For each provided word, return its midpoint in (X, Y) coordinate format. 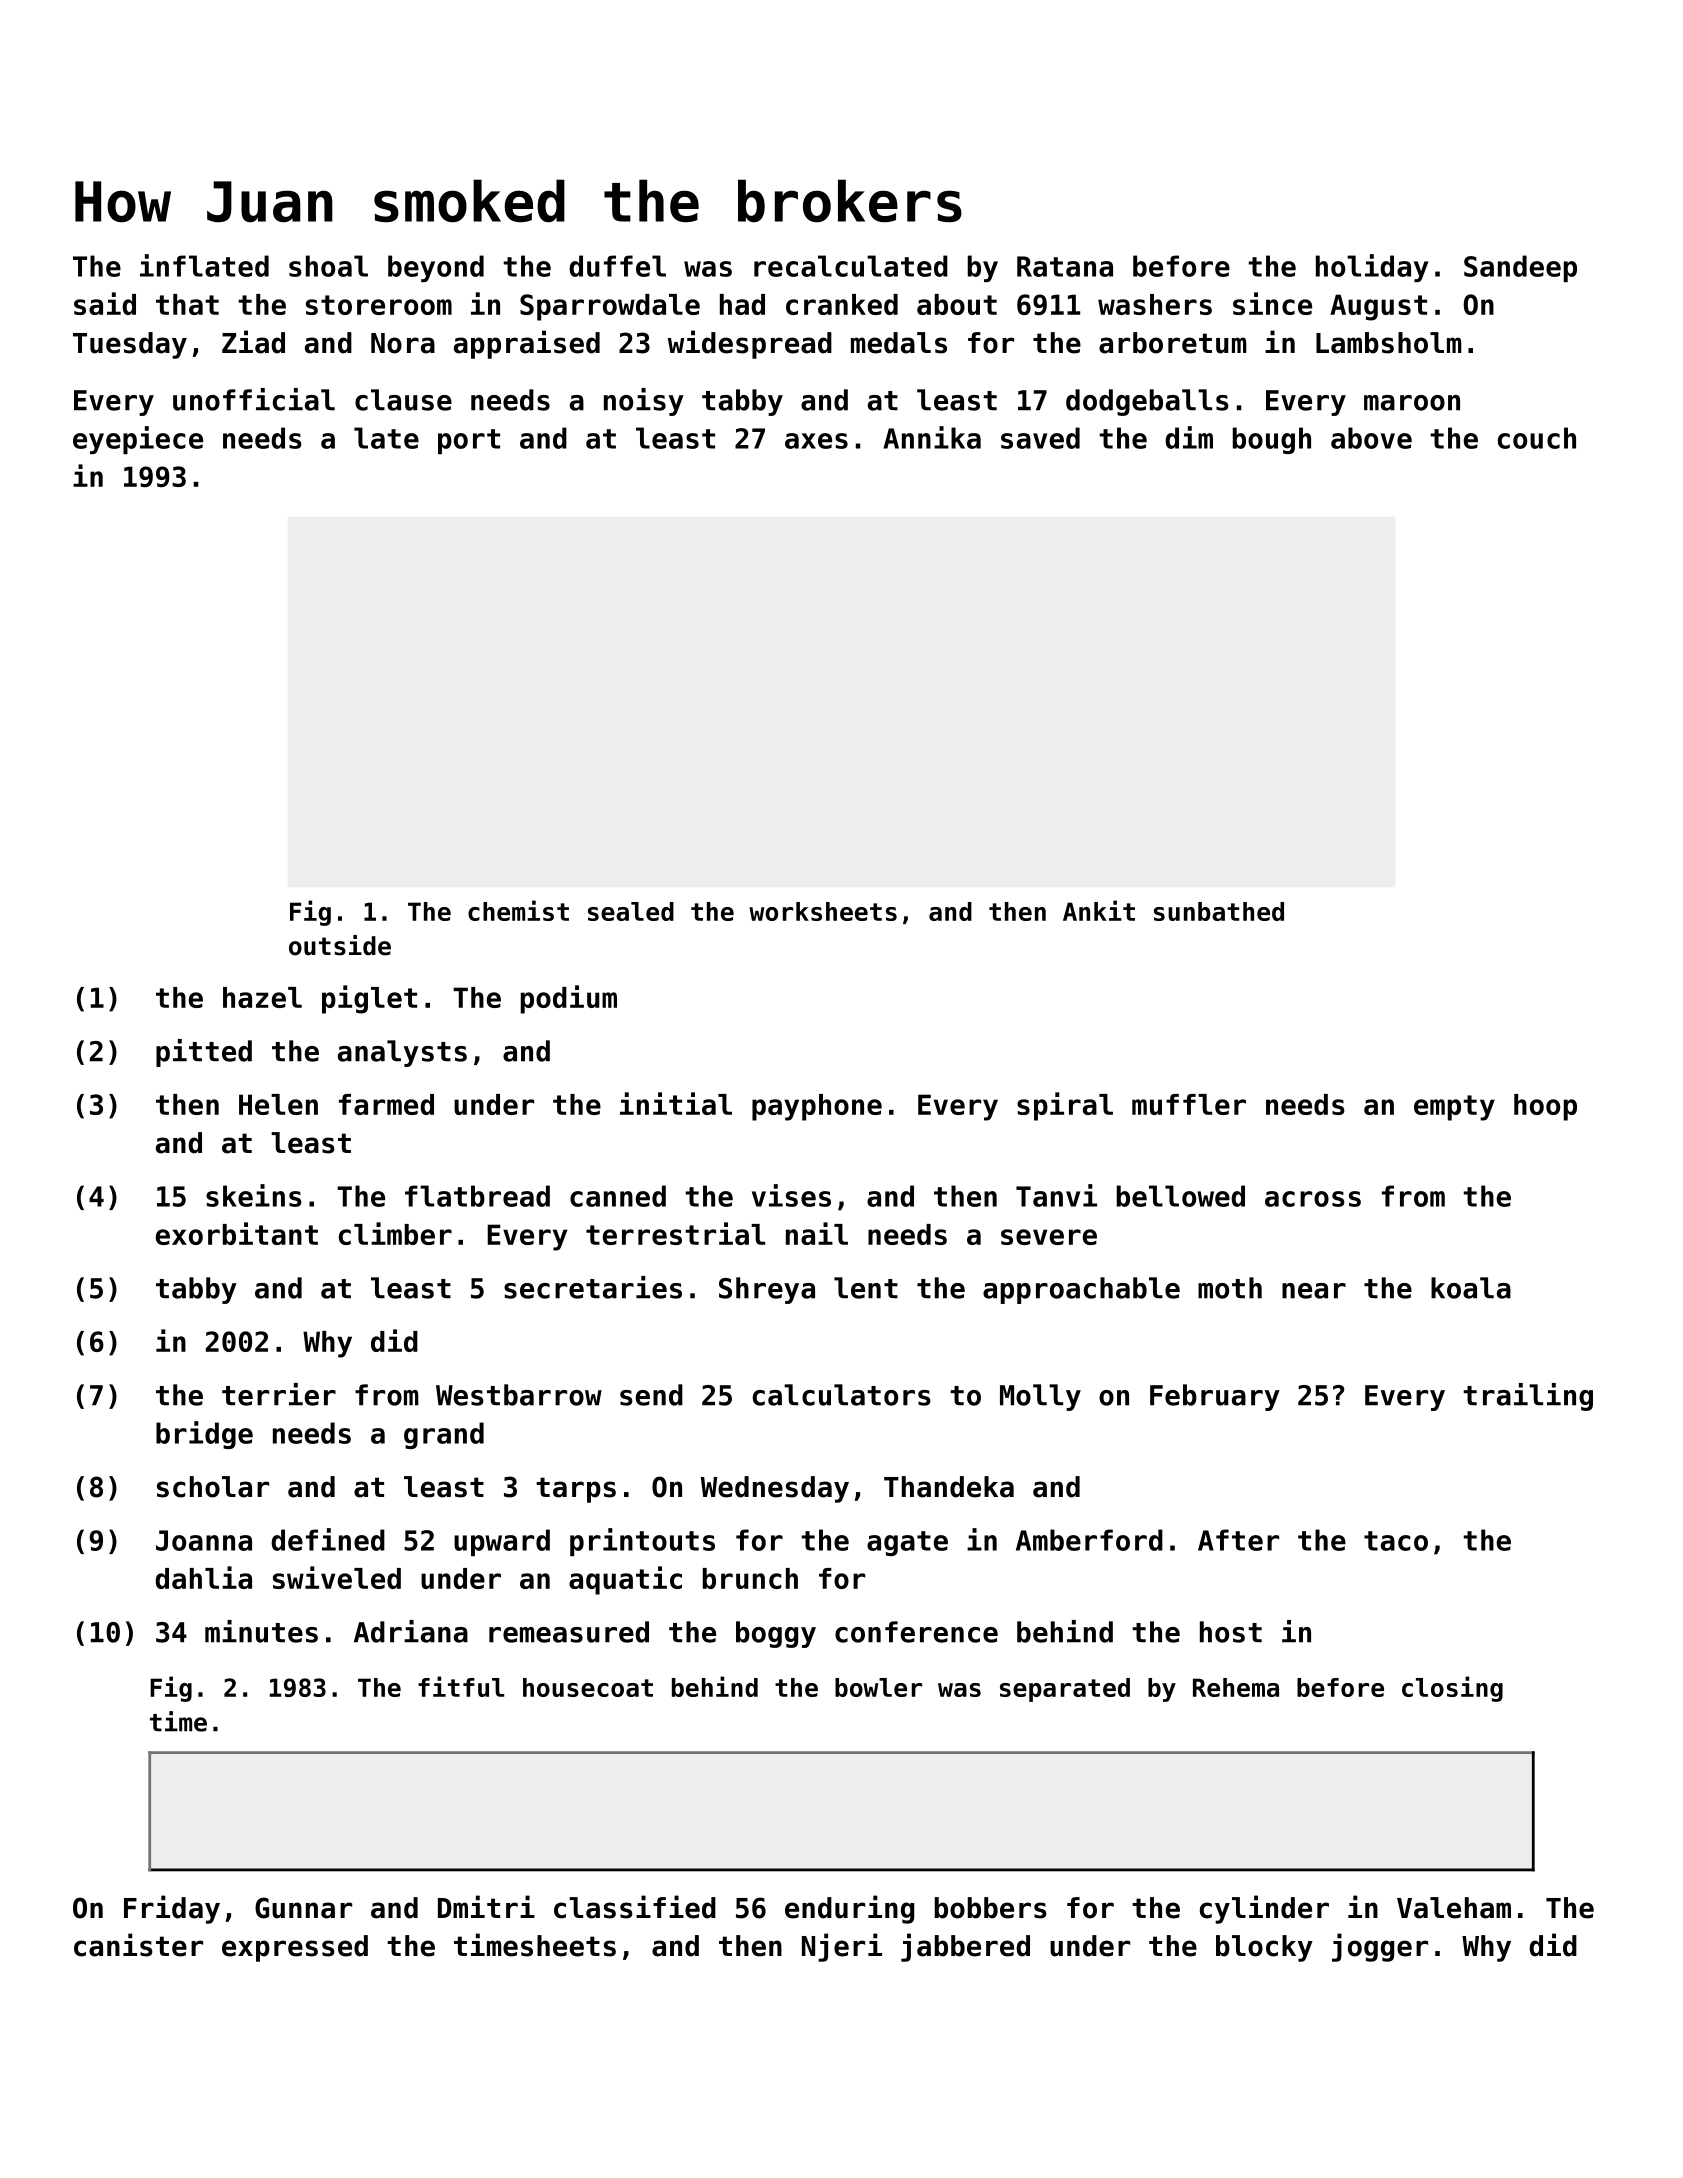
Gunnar (303, 1908)
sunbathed (1219, 911)
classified (635, 1907)
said (105, 303)
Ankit (1099, 910)
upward (502, 1542)
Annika (932, 437)
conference (916, 1632)
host (1231, 1632)
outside (340, 945)
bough (1272, 440)
